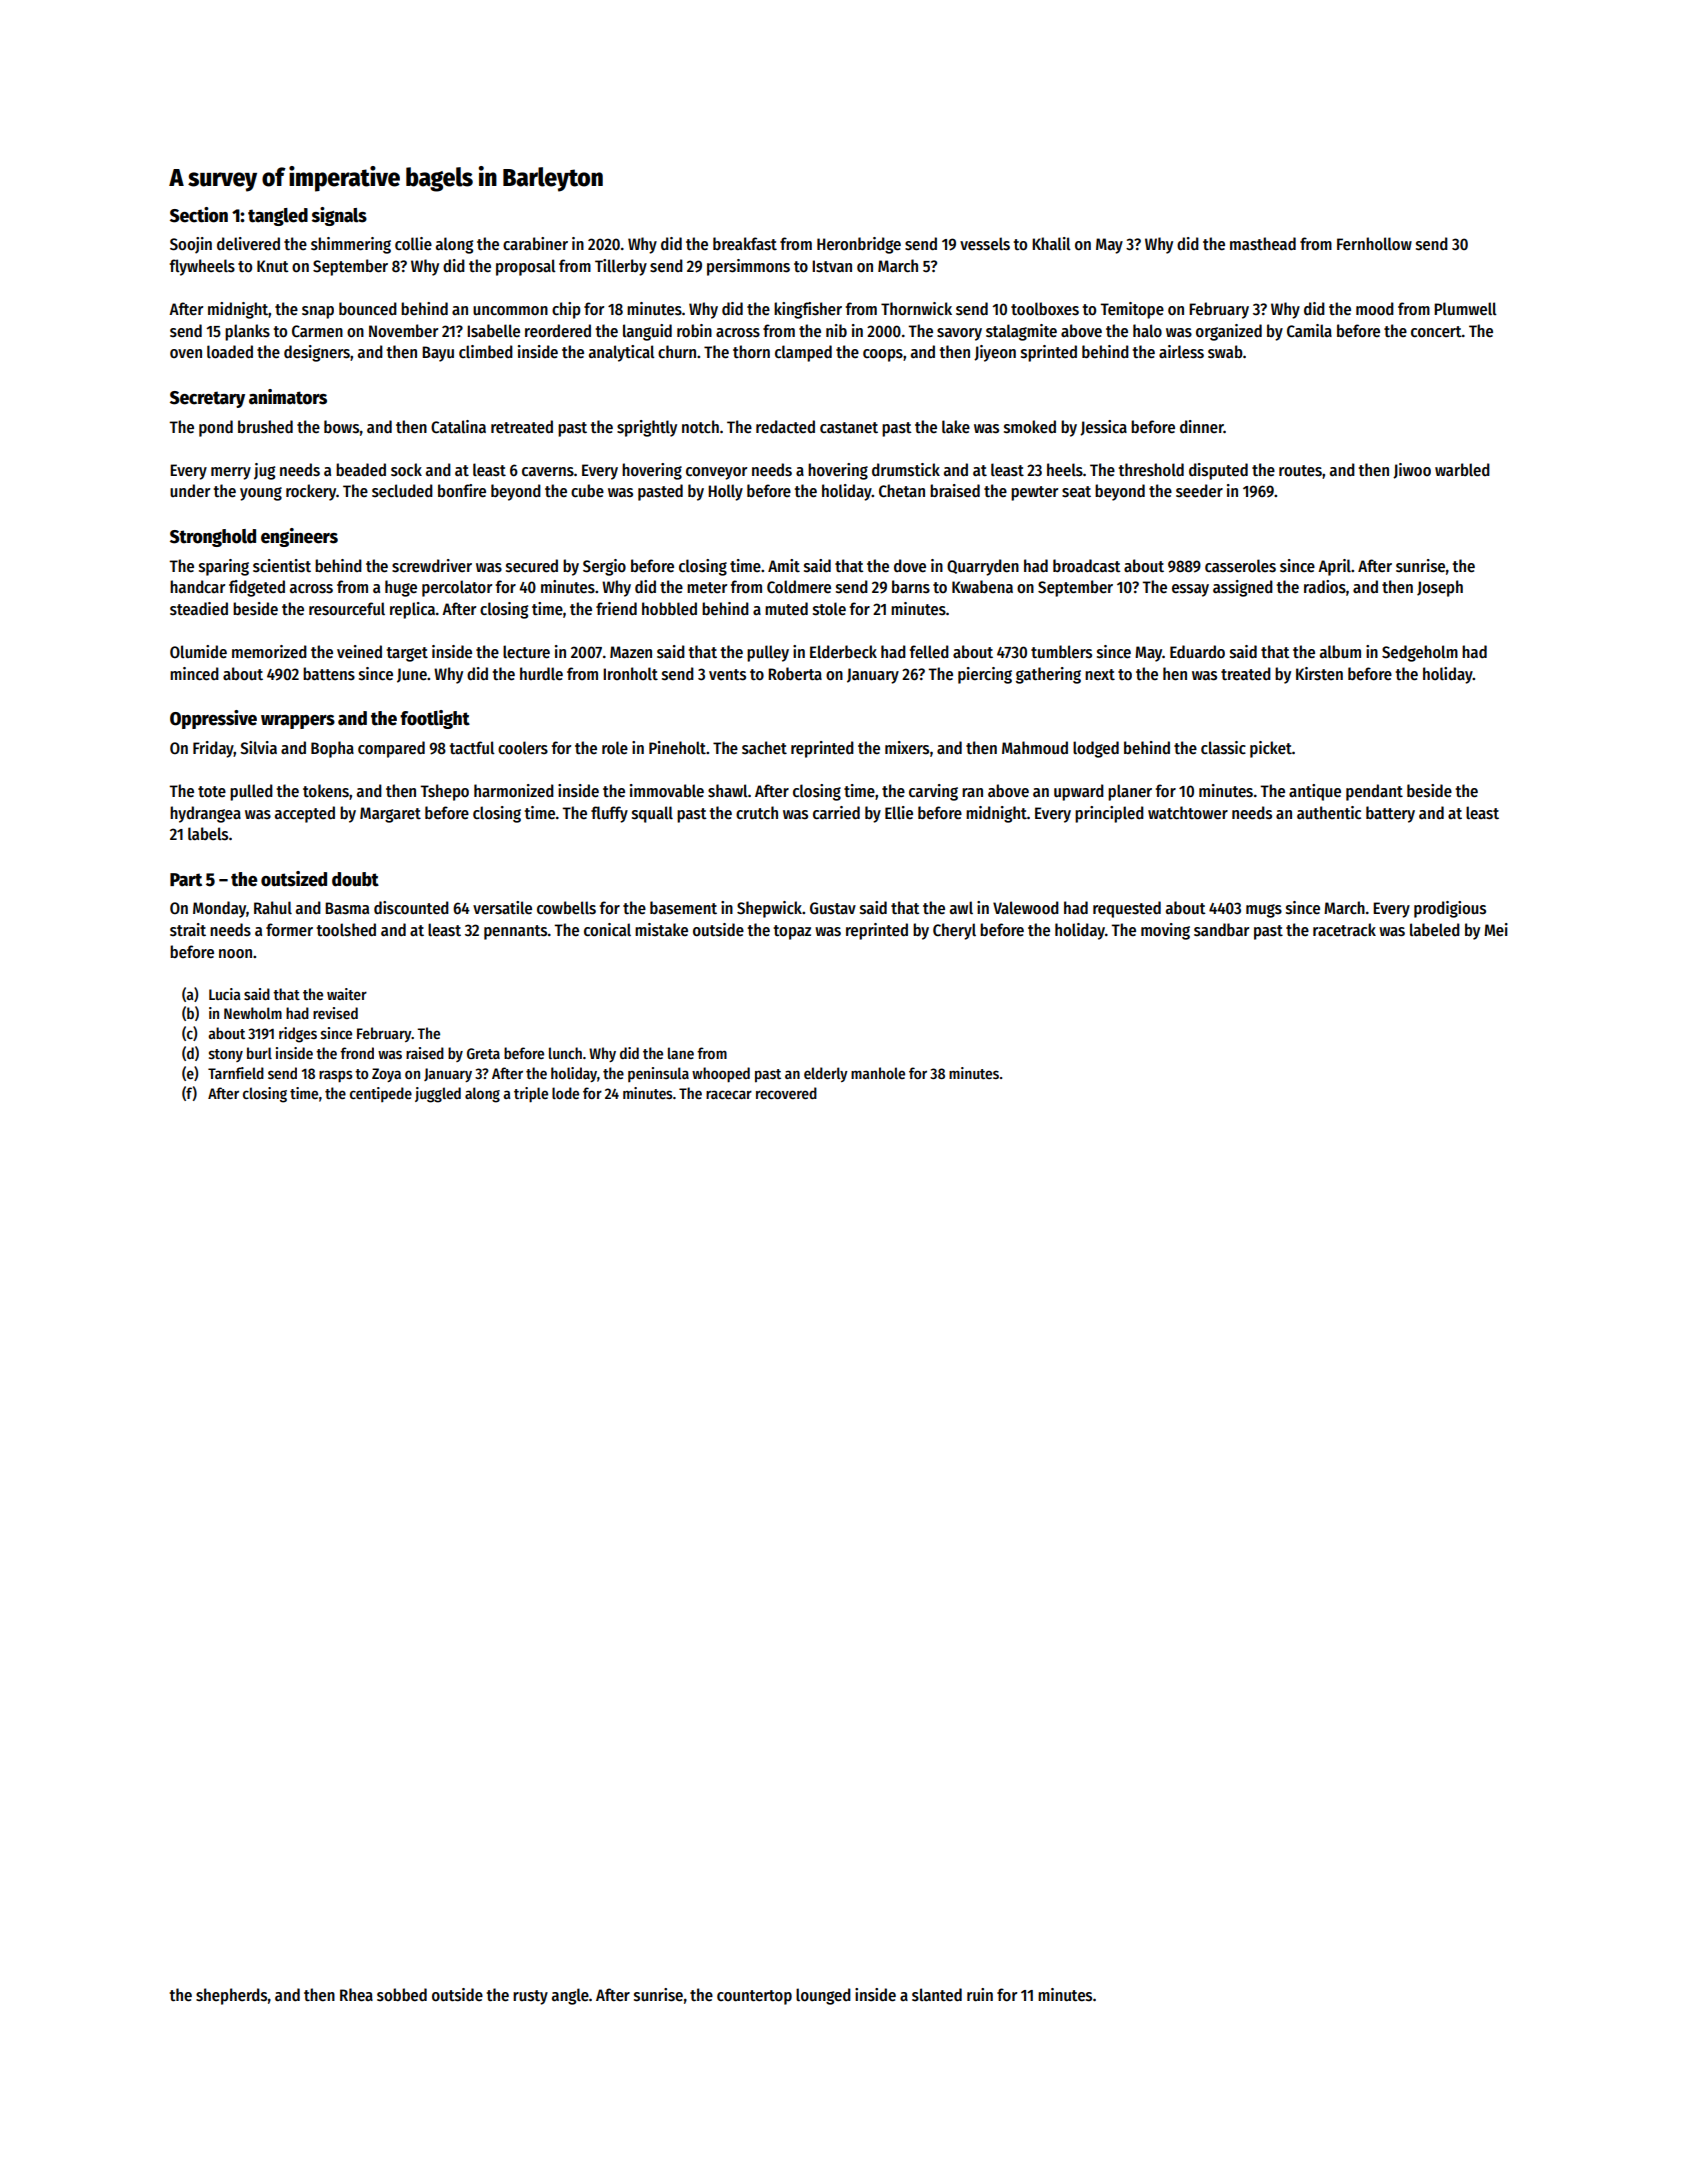 This screenshot has width=1683, height=2178. I want to click on Cheryl, so click(954, 931).
